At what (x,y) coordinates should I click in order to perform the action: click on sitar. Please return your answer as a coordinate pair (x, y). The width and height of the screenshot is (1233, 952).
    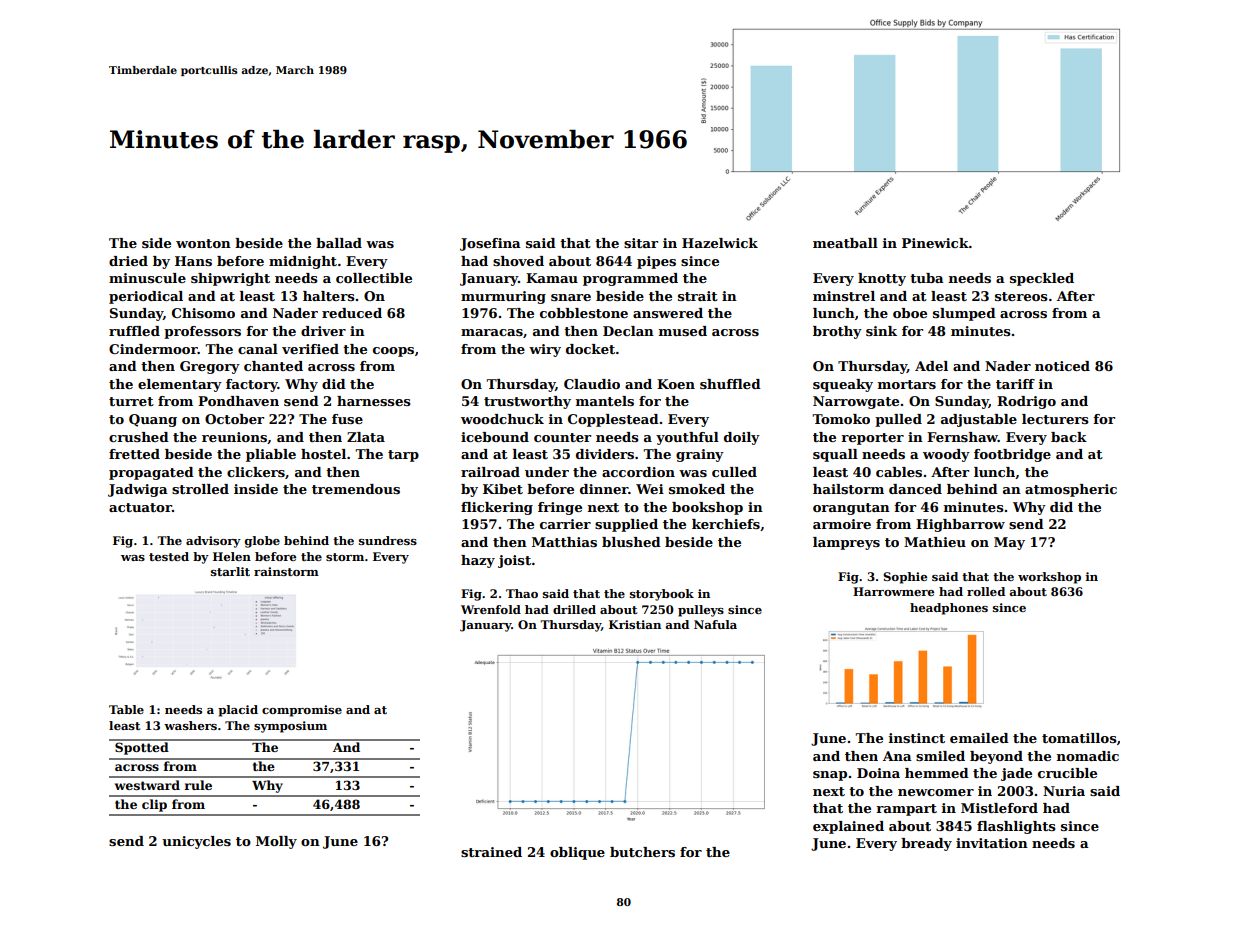
    Looking at the image, I should click on (641, 243).
